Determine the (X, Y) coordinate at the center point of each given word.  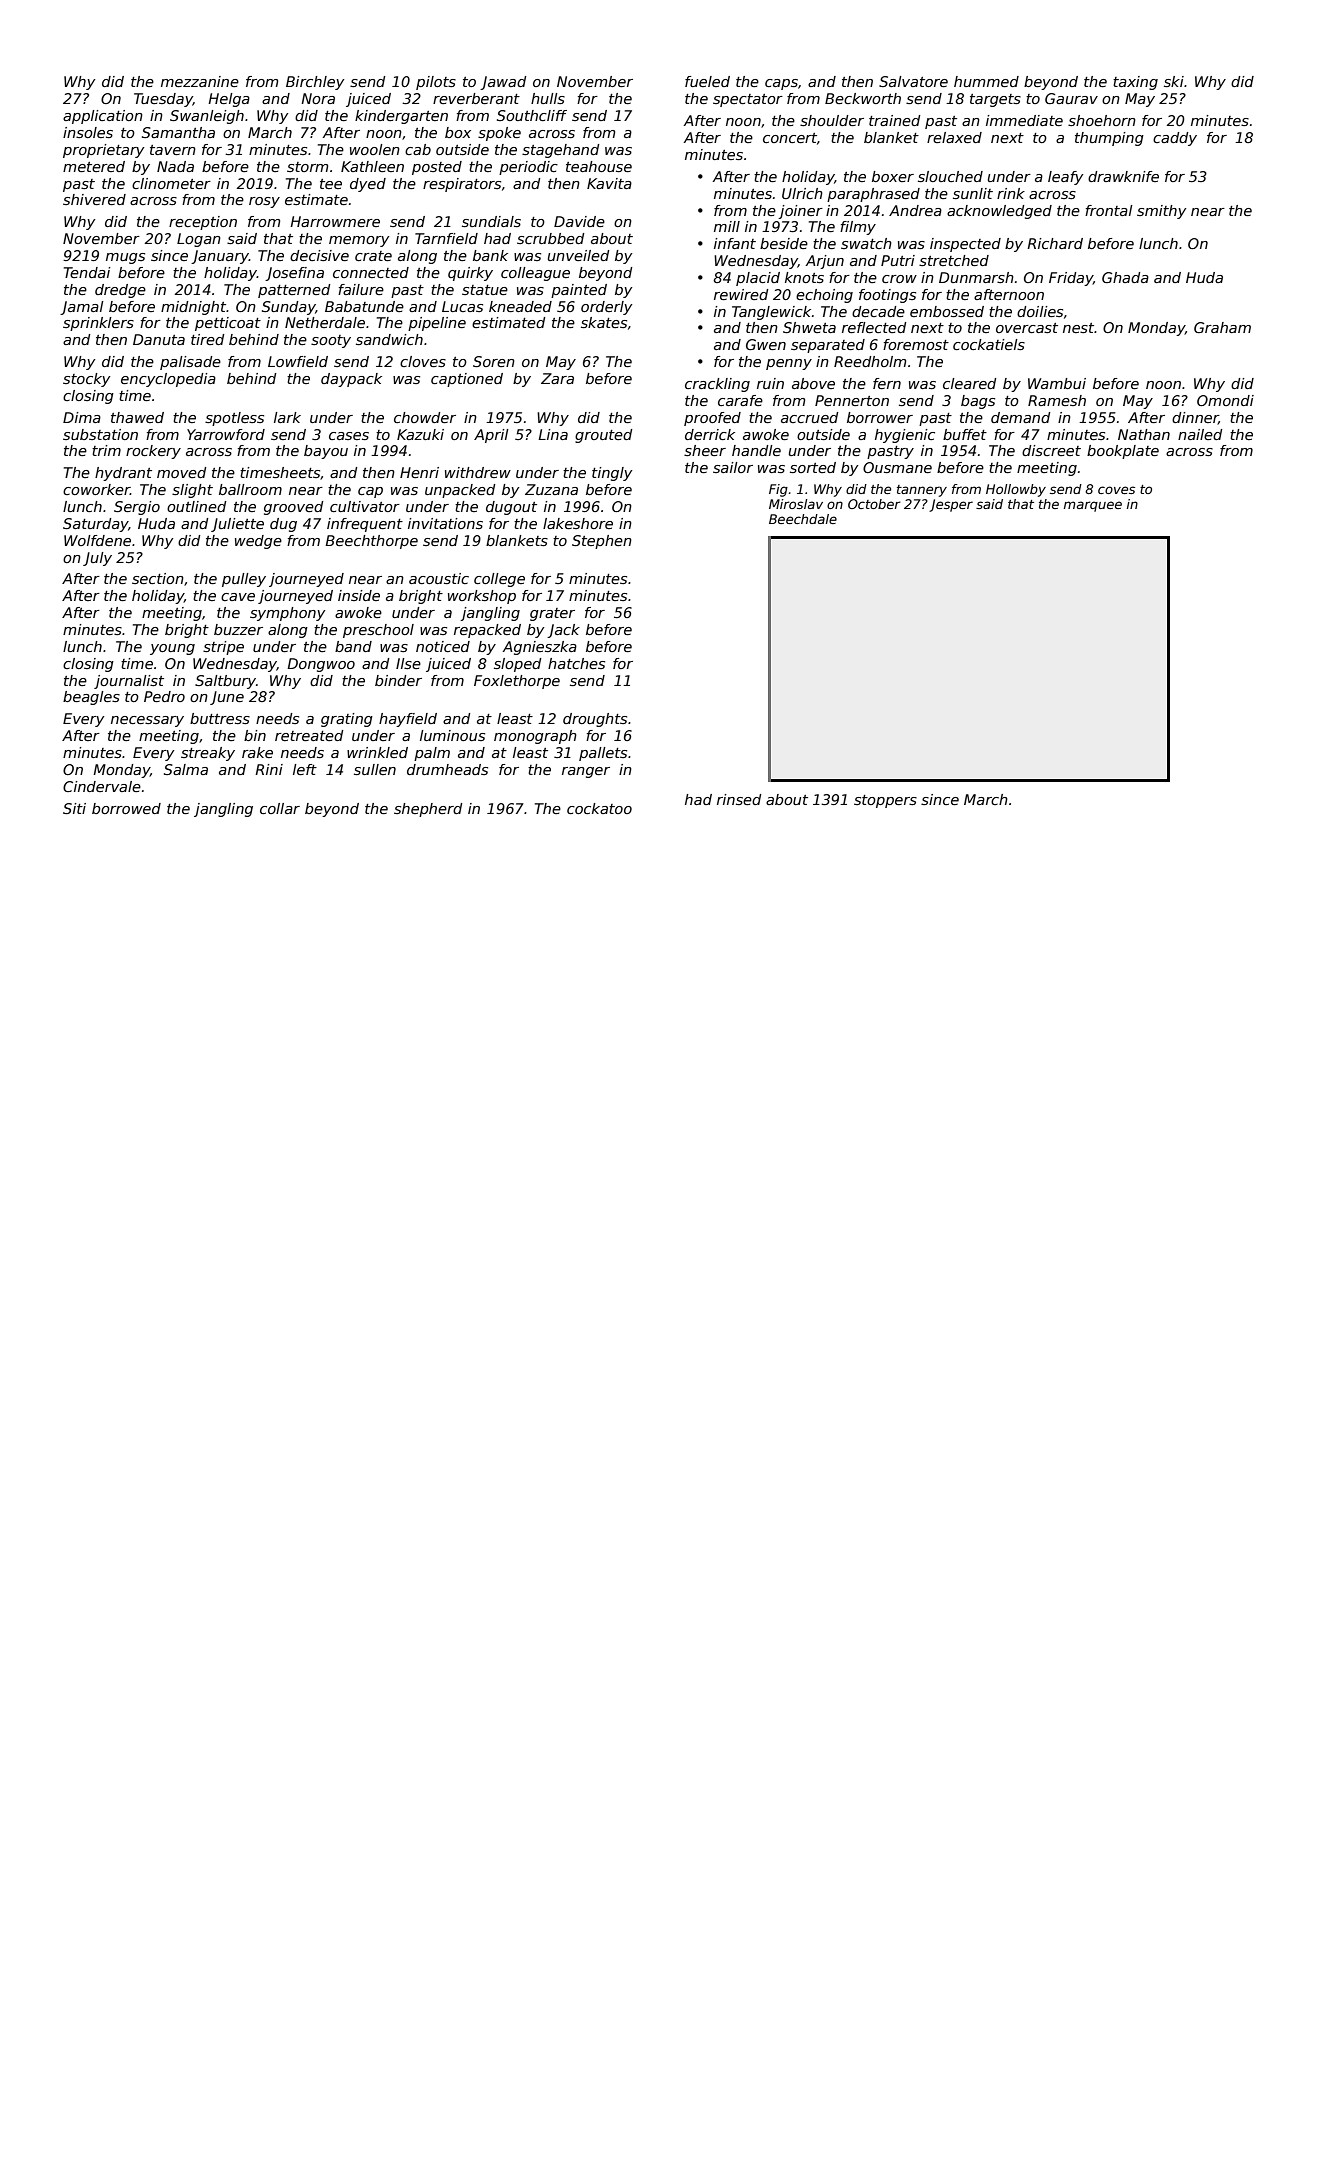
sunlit (973, 193)
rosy (264, 202)
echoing (824, 296)
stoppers (885, 801)
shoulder (832, 120)
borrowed (126, 808)
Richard (1055, 243)
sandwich (389, 339)
